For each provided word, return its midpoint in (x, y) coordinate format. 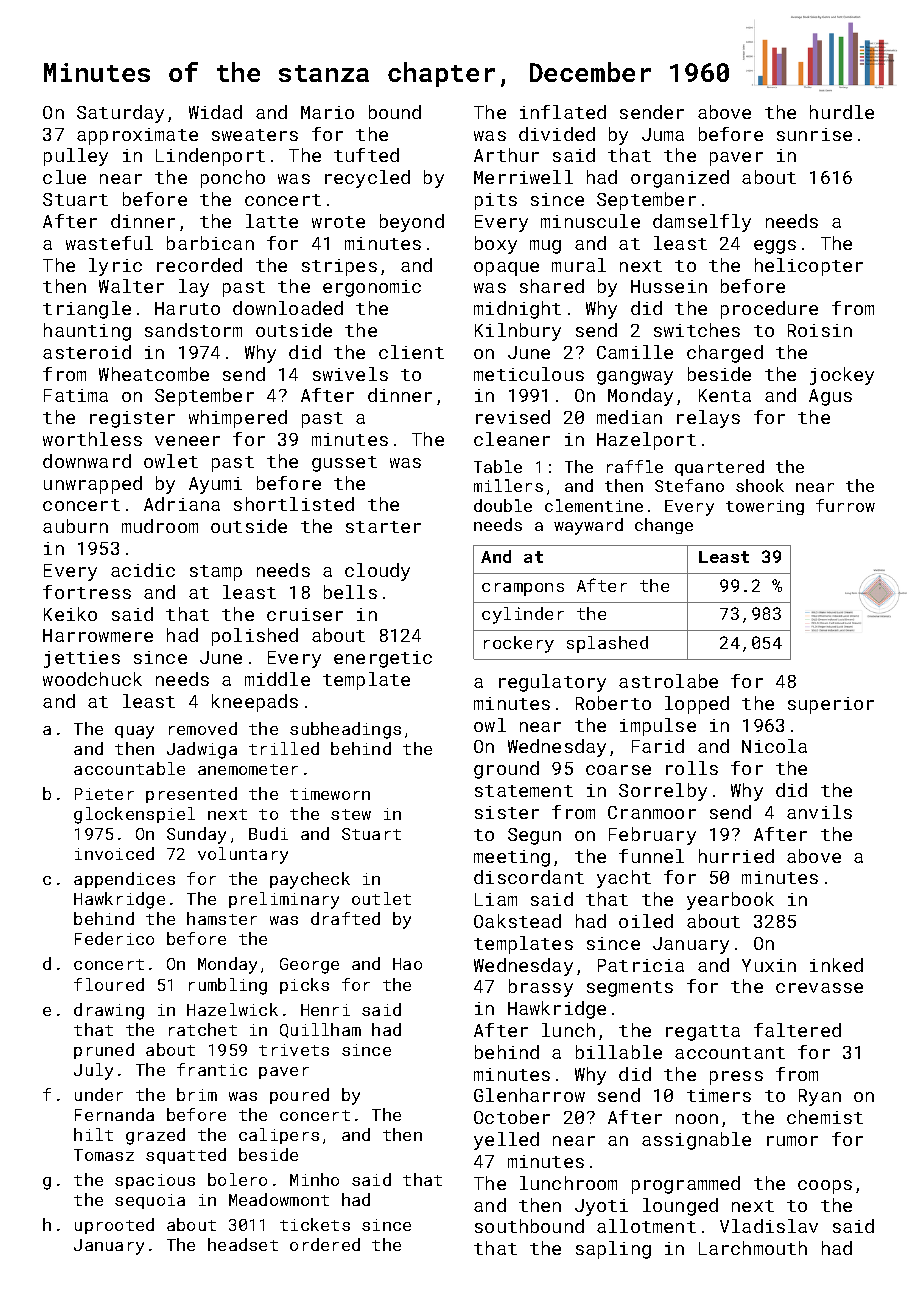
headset (243, 1244)
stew (351, 814)
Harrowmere (98, 635)
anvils (819, 812)
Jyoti (601, 1207)
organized (680, 179)
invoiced (114, 853)
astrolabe (668, 681)
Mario (327, 112)
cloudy (377, 572)
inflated (563, 112)
